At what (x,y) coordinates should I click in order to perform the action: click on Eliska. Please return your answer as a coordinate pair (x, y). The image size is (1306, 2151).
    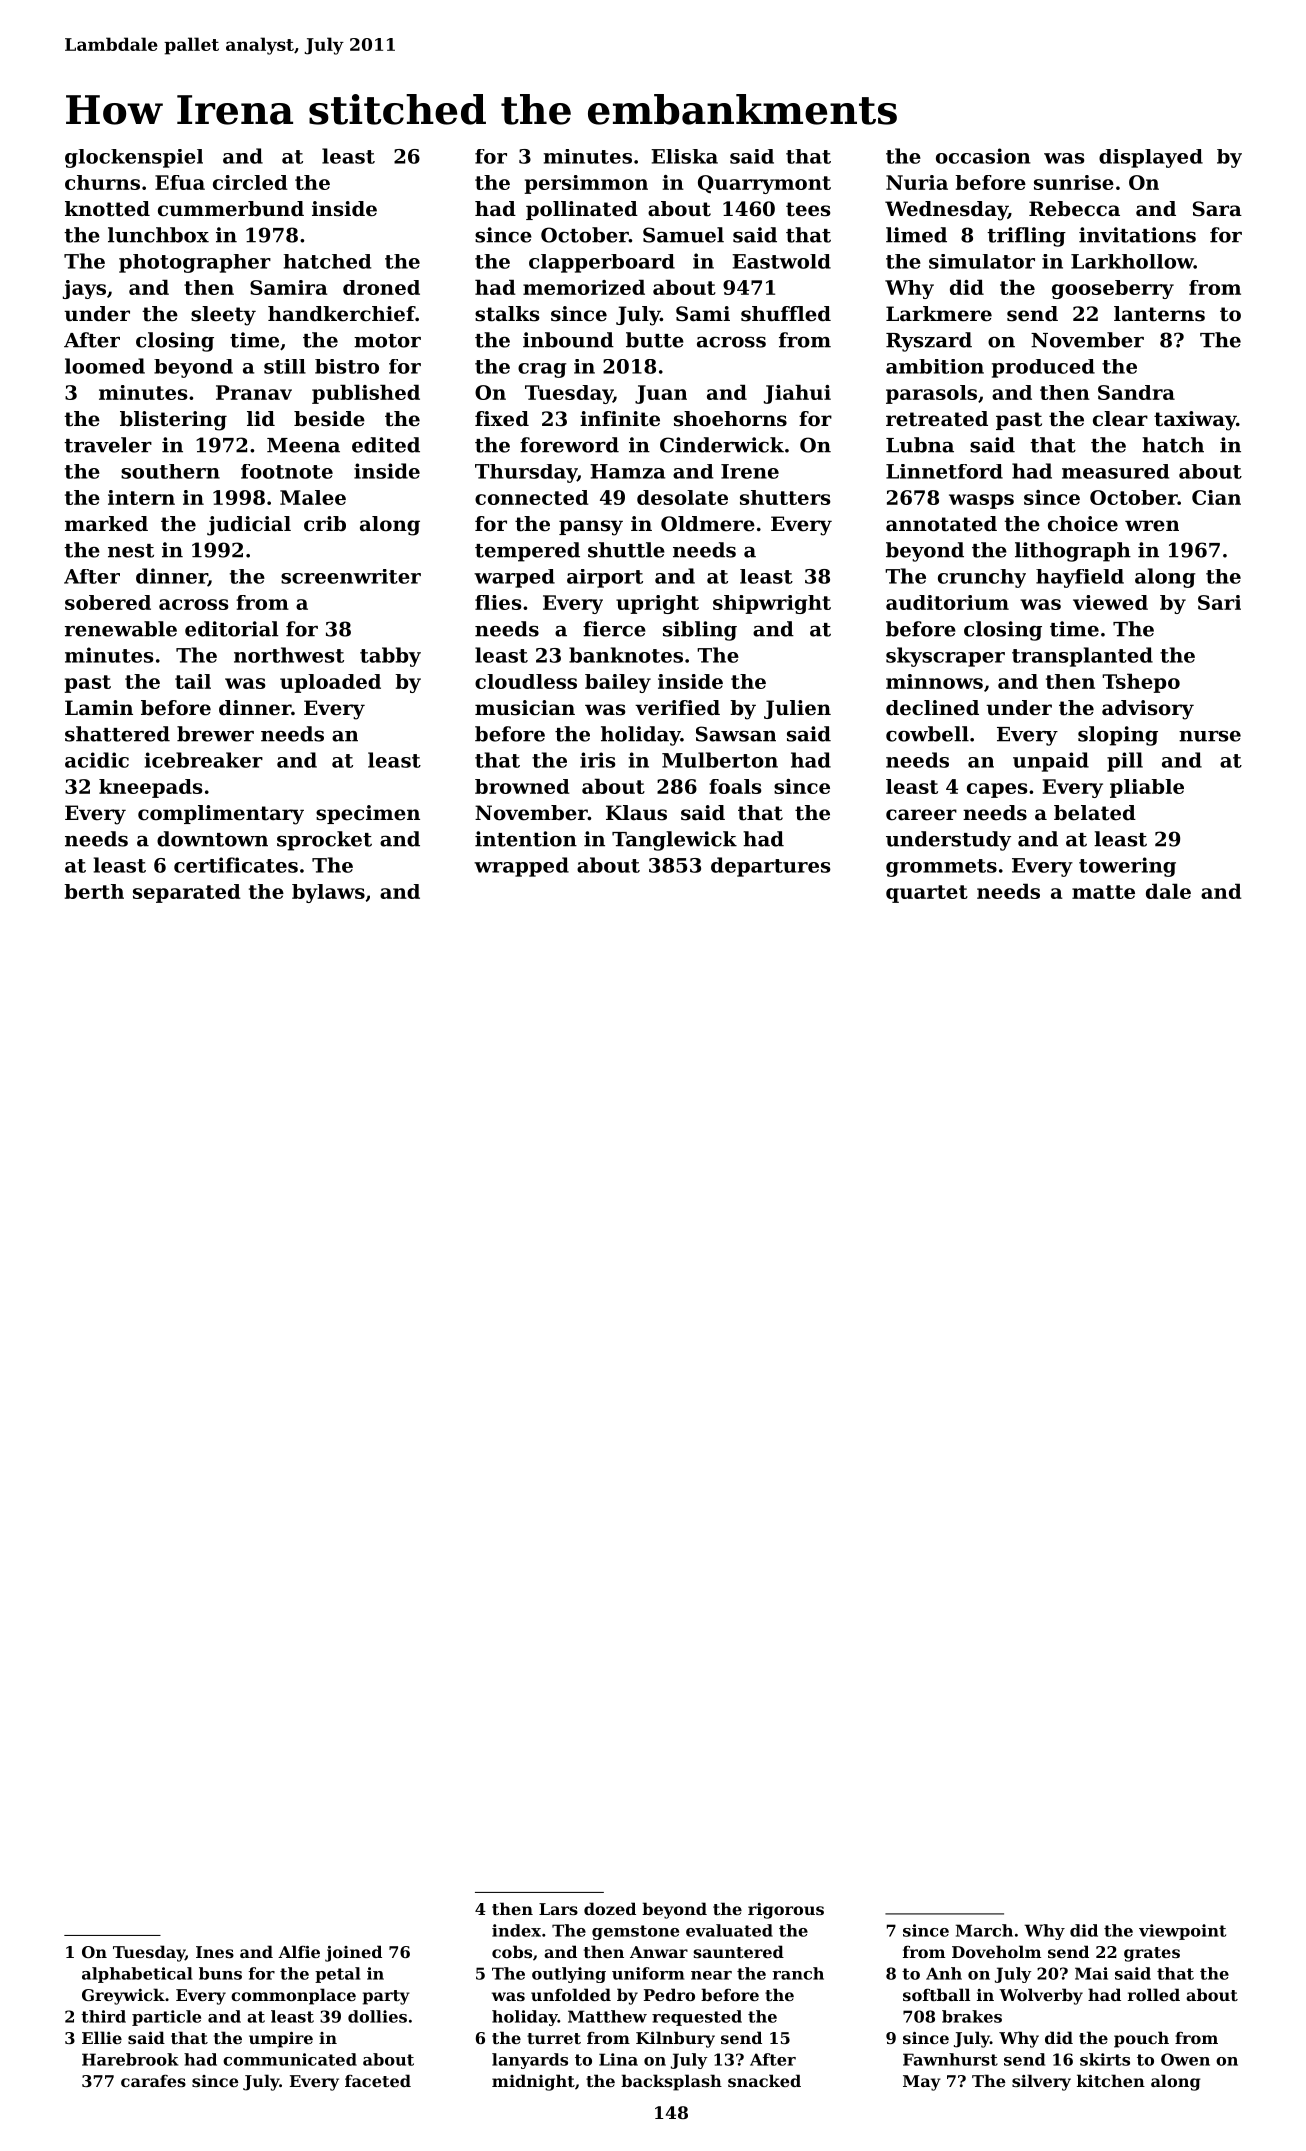
    Looking at the image, I should click on (684, 156).
